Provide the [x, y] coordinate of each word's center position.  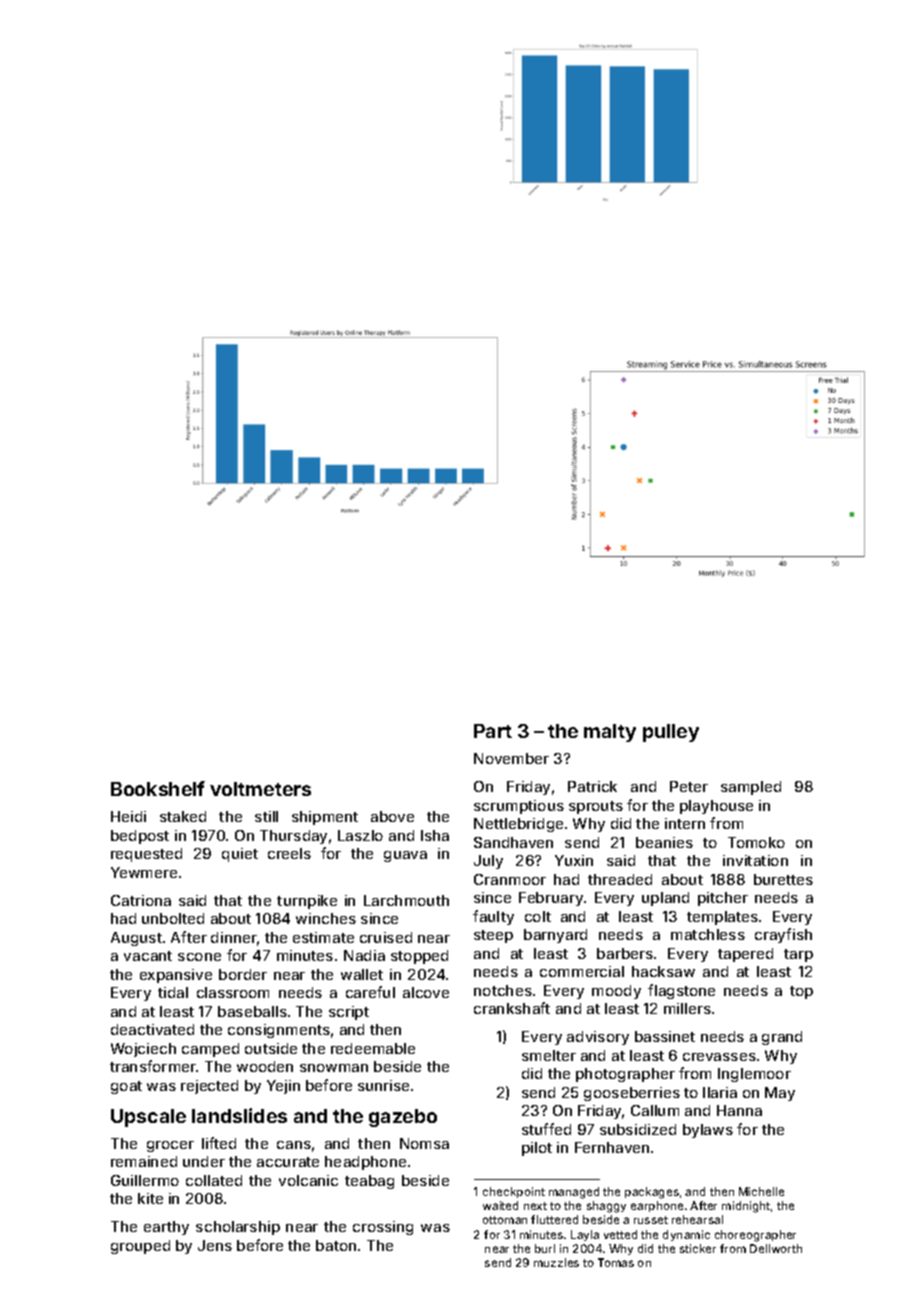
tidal [173, 992]
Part [493, 731]
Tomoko [756, 842]
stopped [419, 957]
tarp [798, 955]
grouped [140, 1247]
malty [610, 733]
